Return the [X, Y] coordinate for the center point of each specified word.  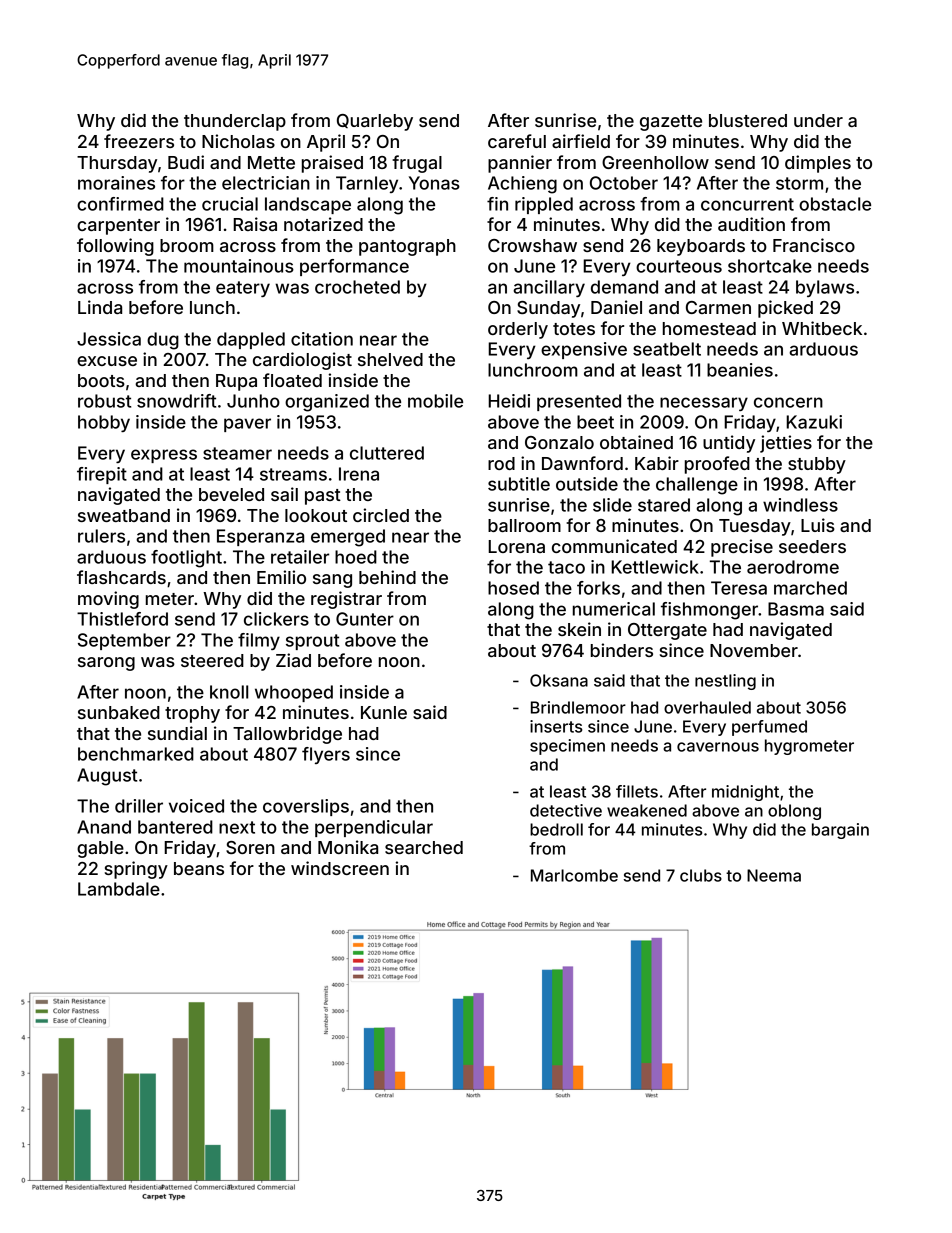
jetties [786, 444]
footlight [186, 559]
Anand [104, 827]
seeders [812, 546]
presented [579, 402]
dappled [251, 340]
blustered [748, 120]
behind [387, 577]
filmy [259, 641]
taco [566, 567]
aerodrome [793, 567]
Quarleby [375, 122]
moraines [116, 183]
